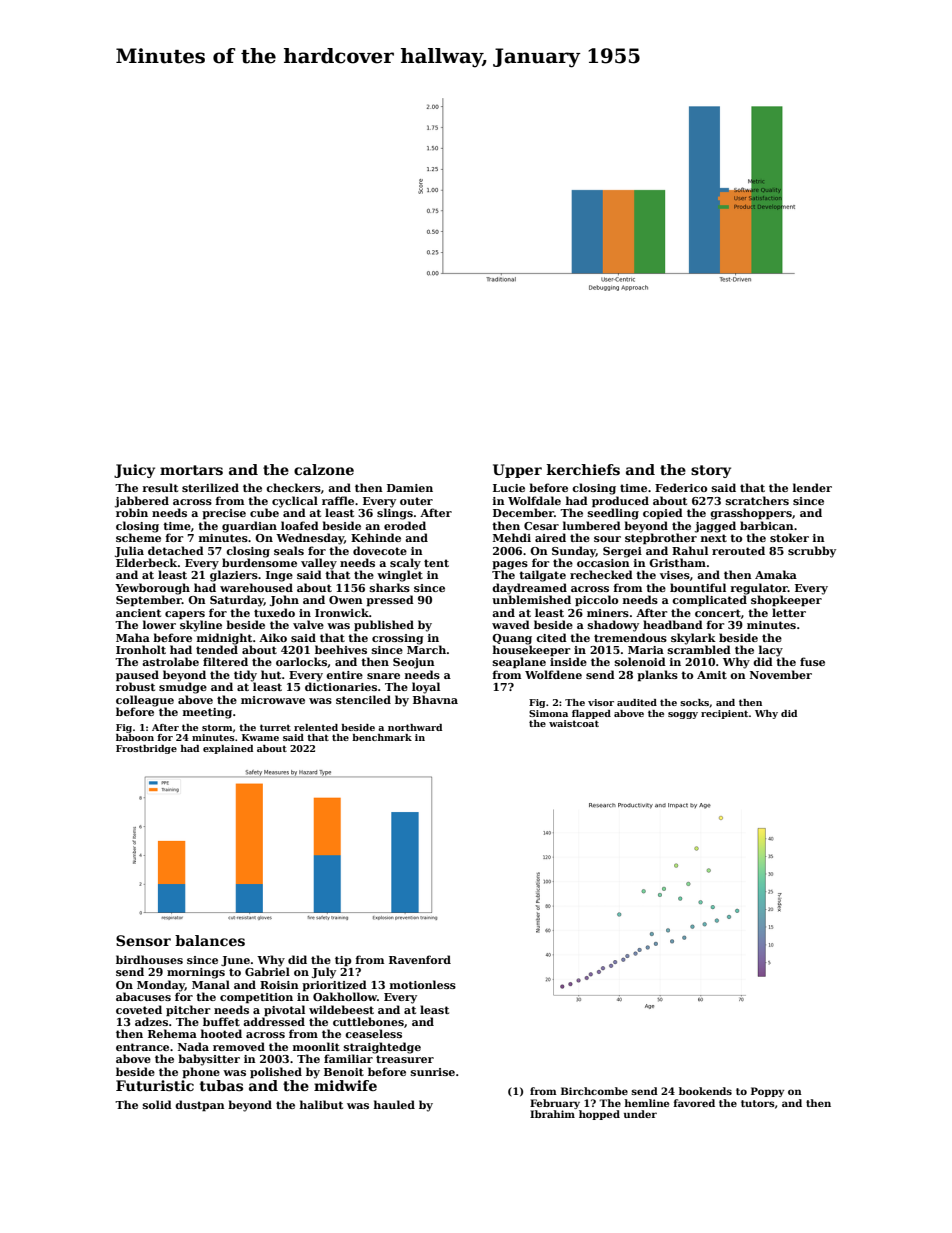 Image resolution: width=952 pixels, height=1233 pixels. What do you see at coordinates (711, 471) in the page?
I see `story` at bounding box center [711, 471].
